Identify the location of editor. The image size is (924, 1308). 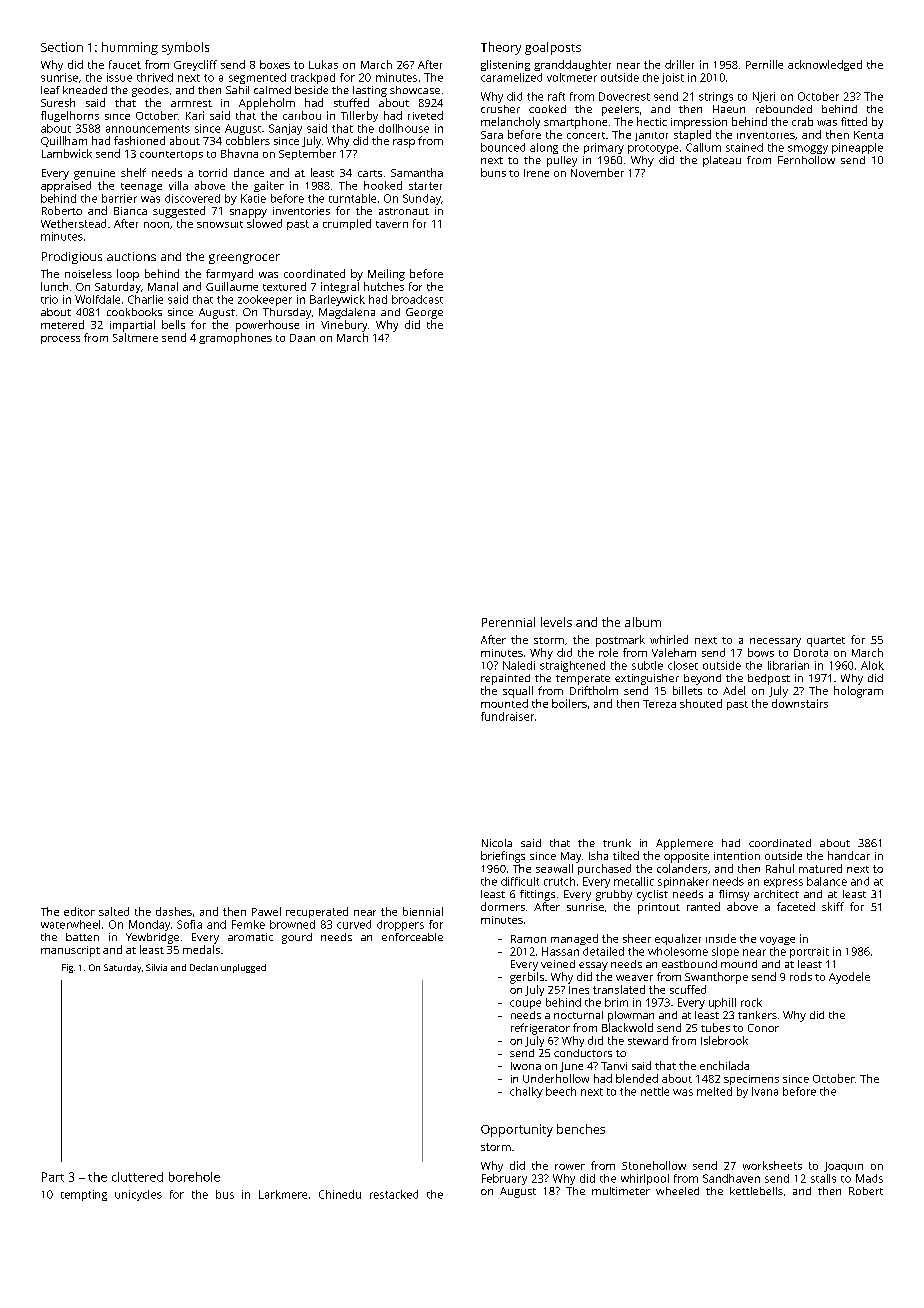
(79, 911).
